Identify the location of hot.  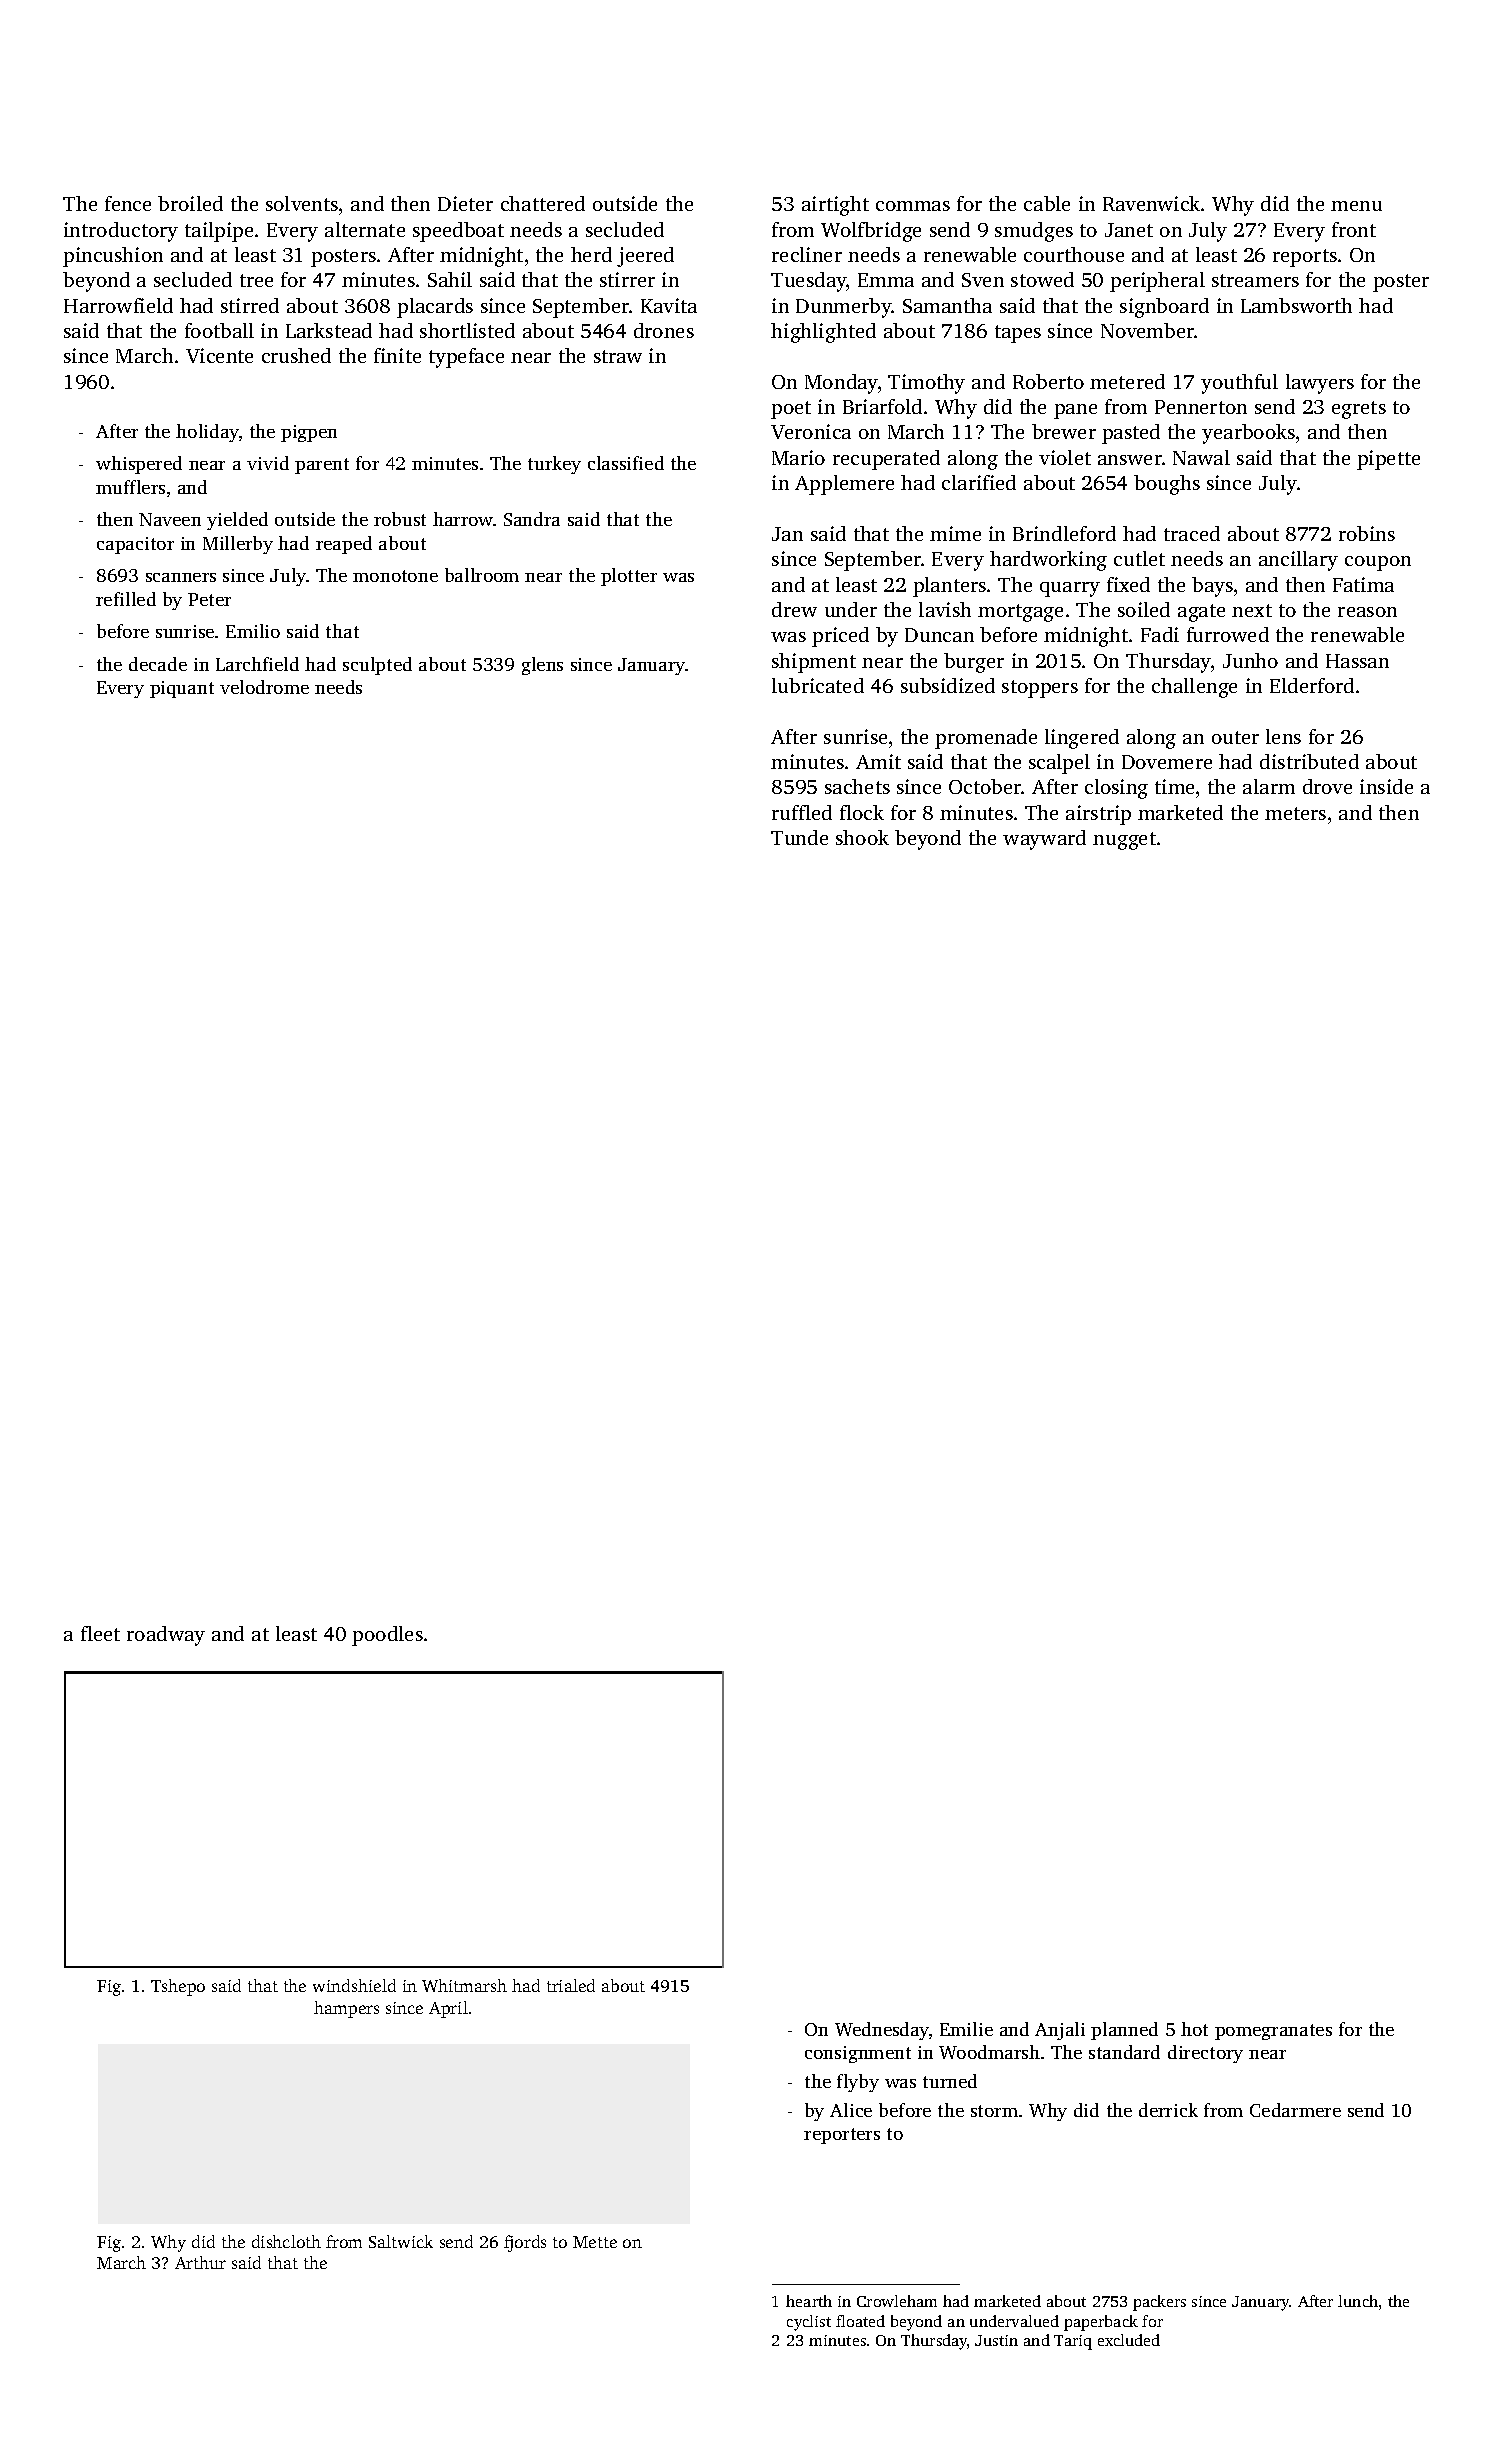
(1194, 2029).
